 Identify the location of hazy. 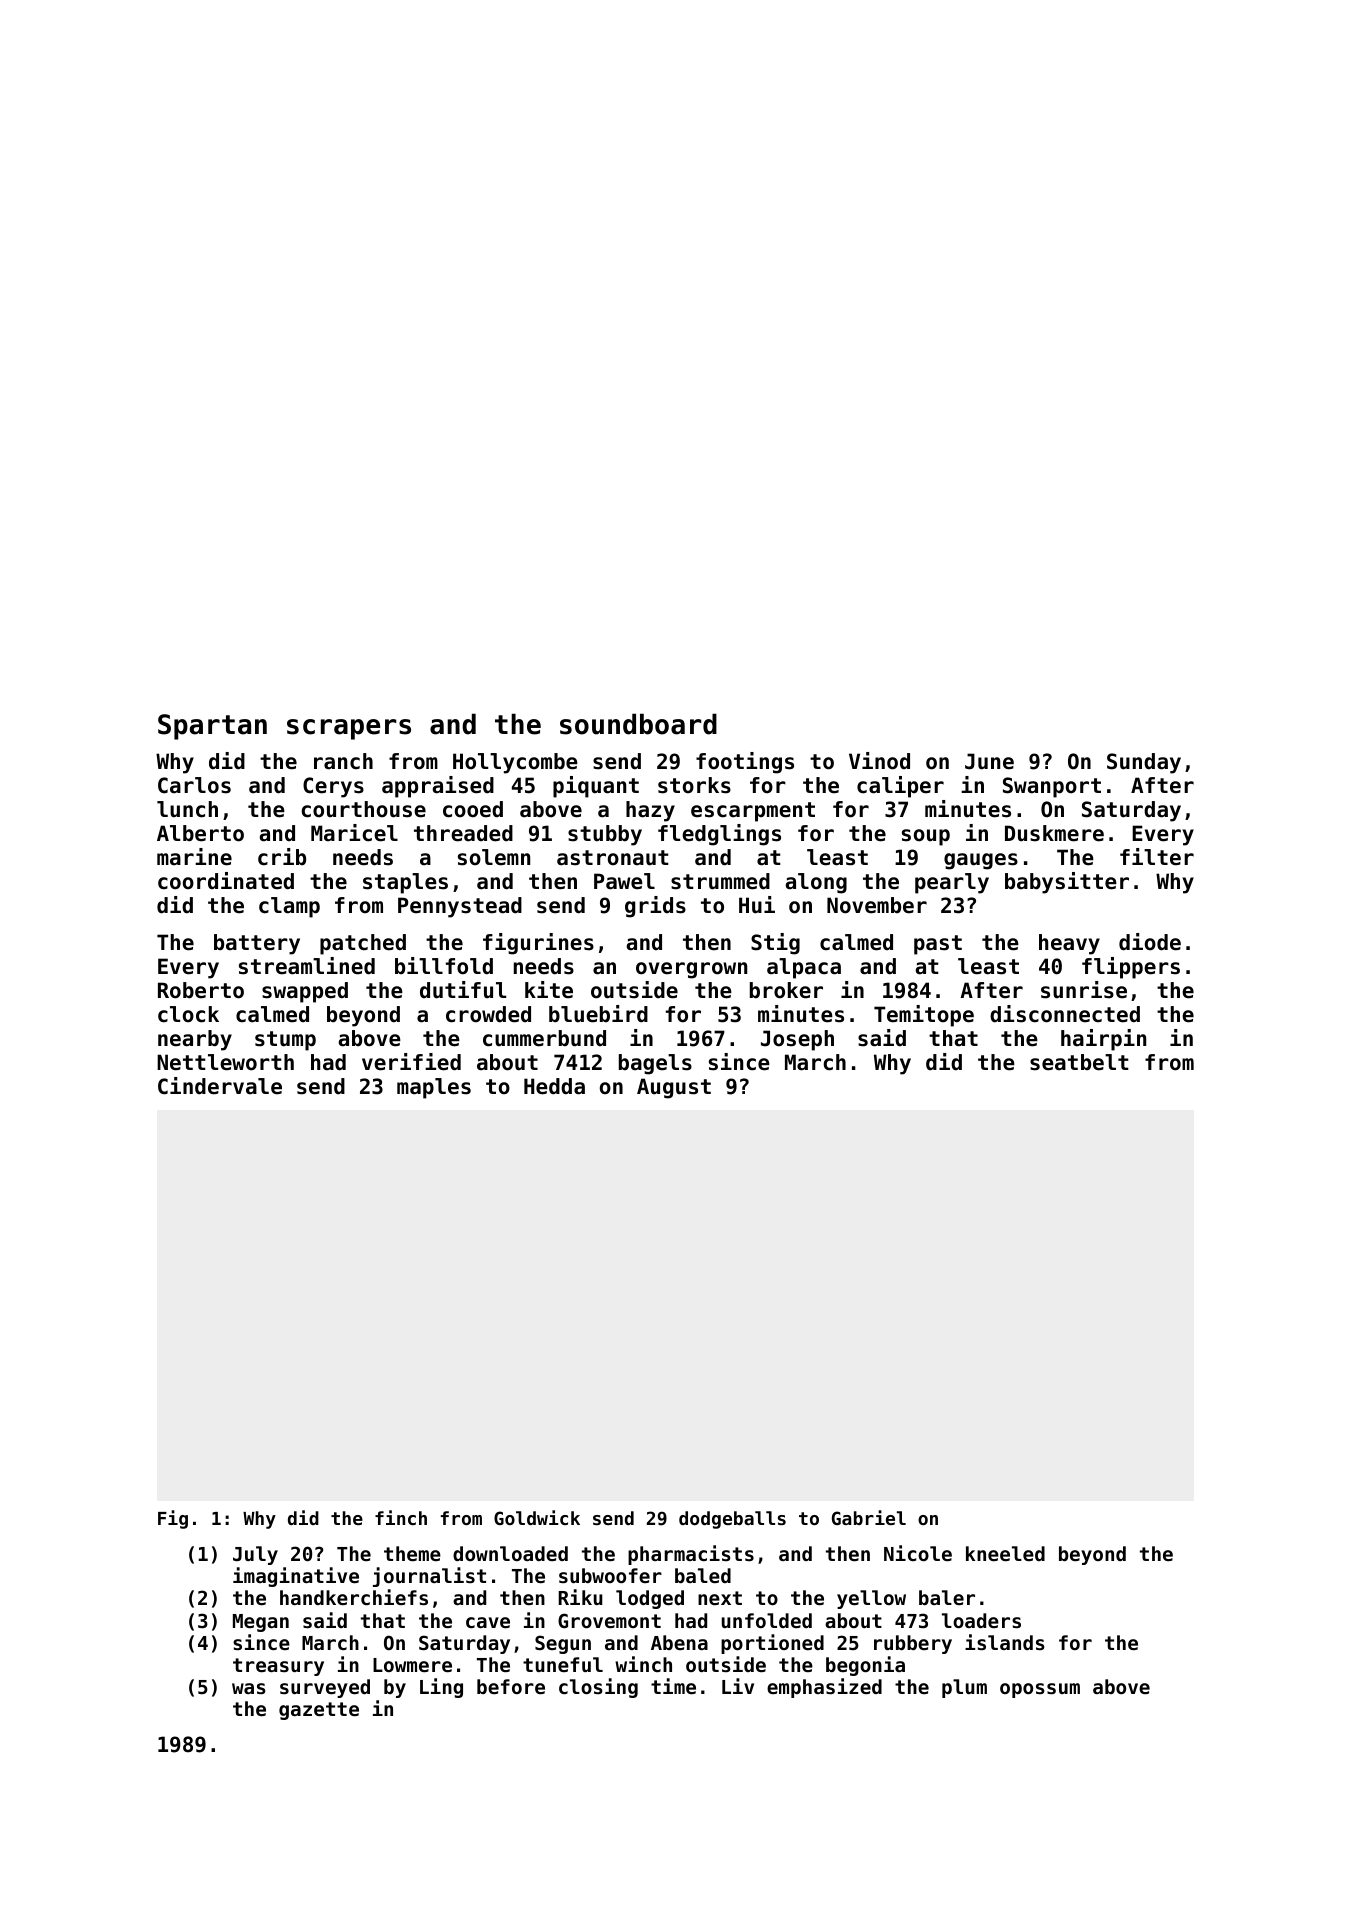
(650, 811).
